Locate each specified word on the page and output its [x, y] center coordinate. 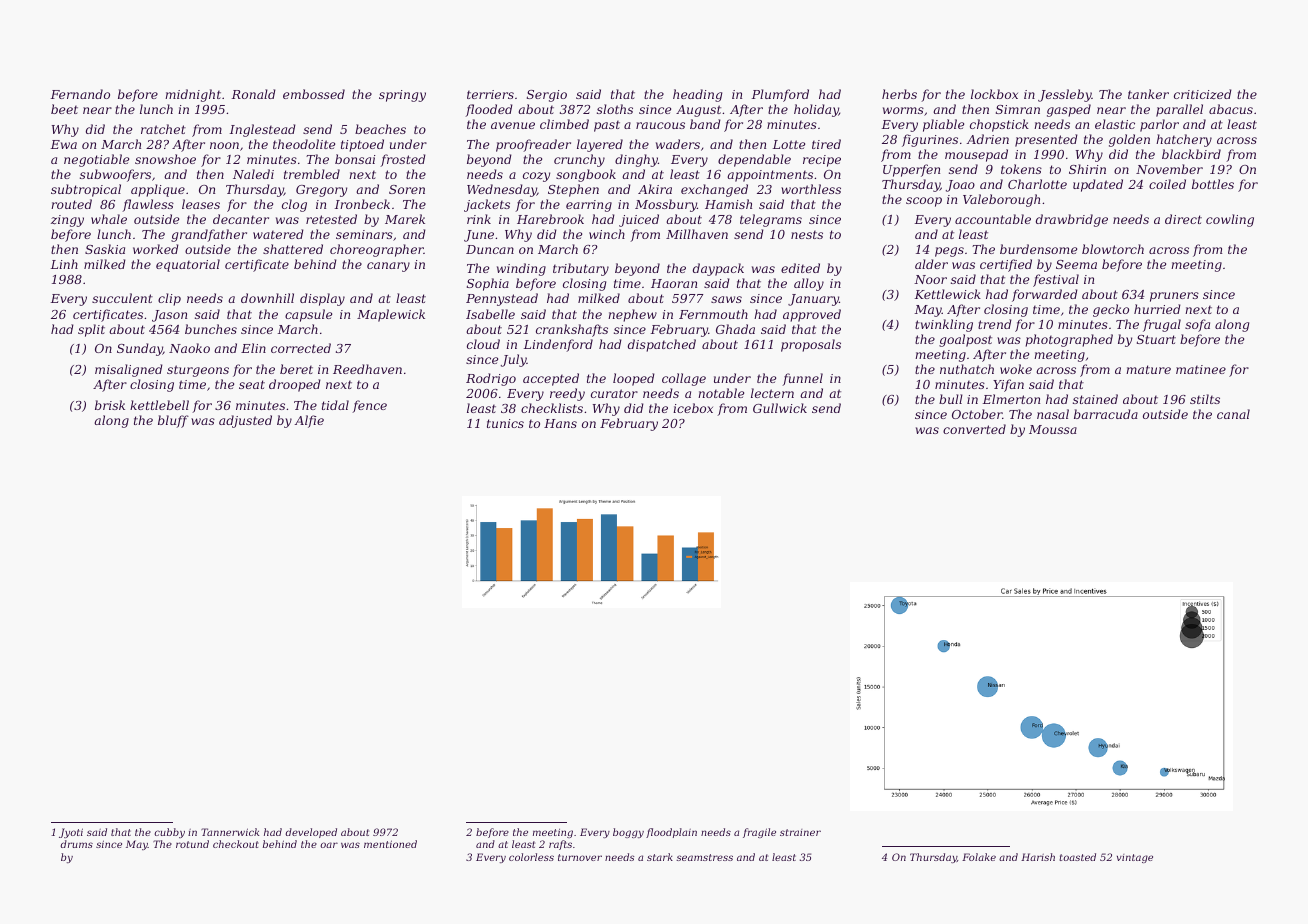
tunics [505, 423]
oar [329, 845]
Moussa [1053, 429]
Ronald [254, 94]
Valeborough [1001, 200]
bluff [173, 421]
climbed [564, 124]
